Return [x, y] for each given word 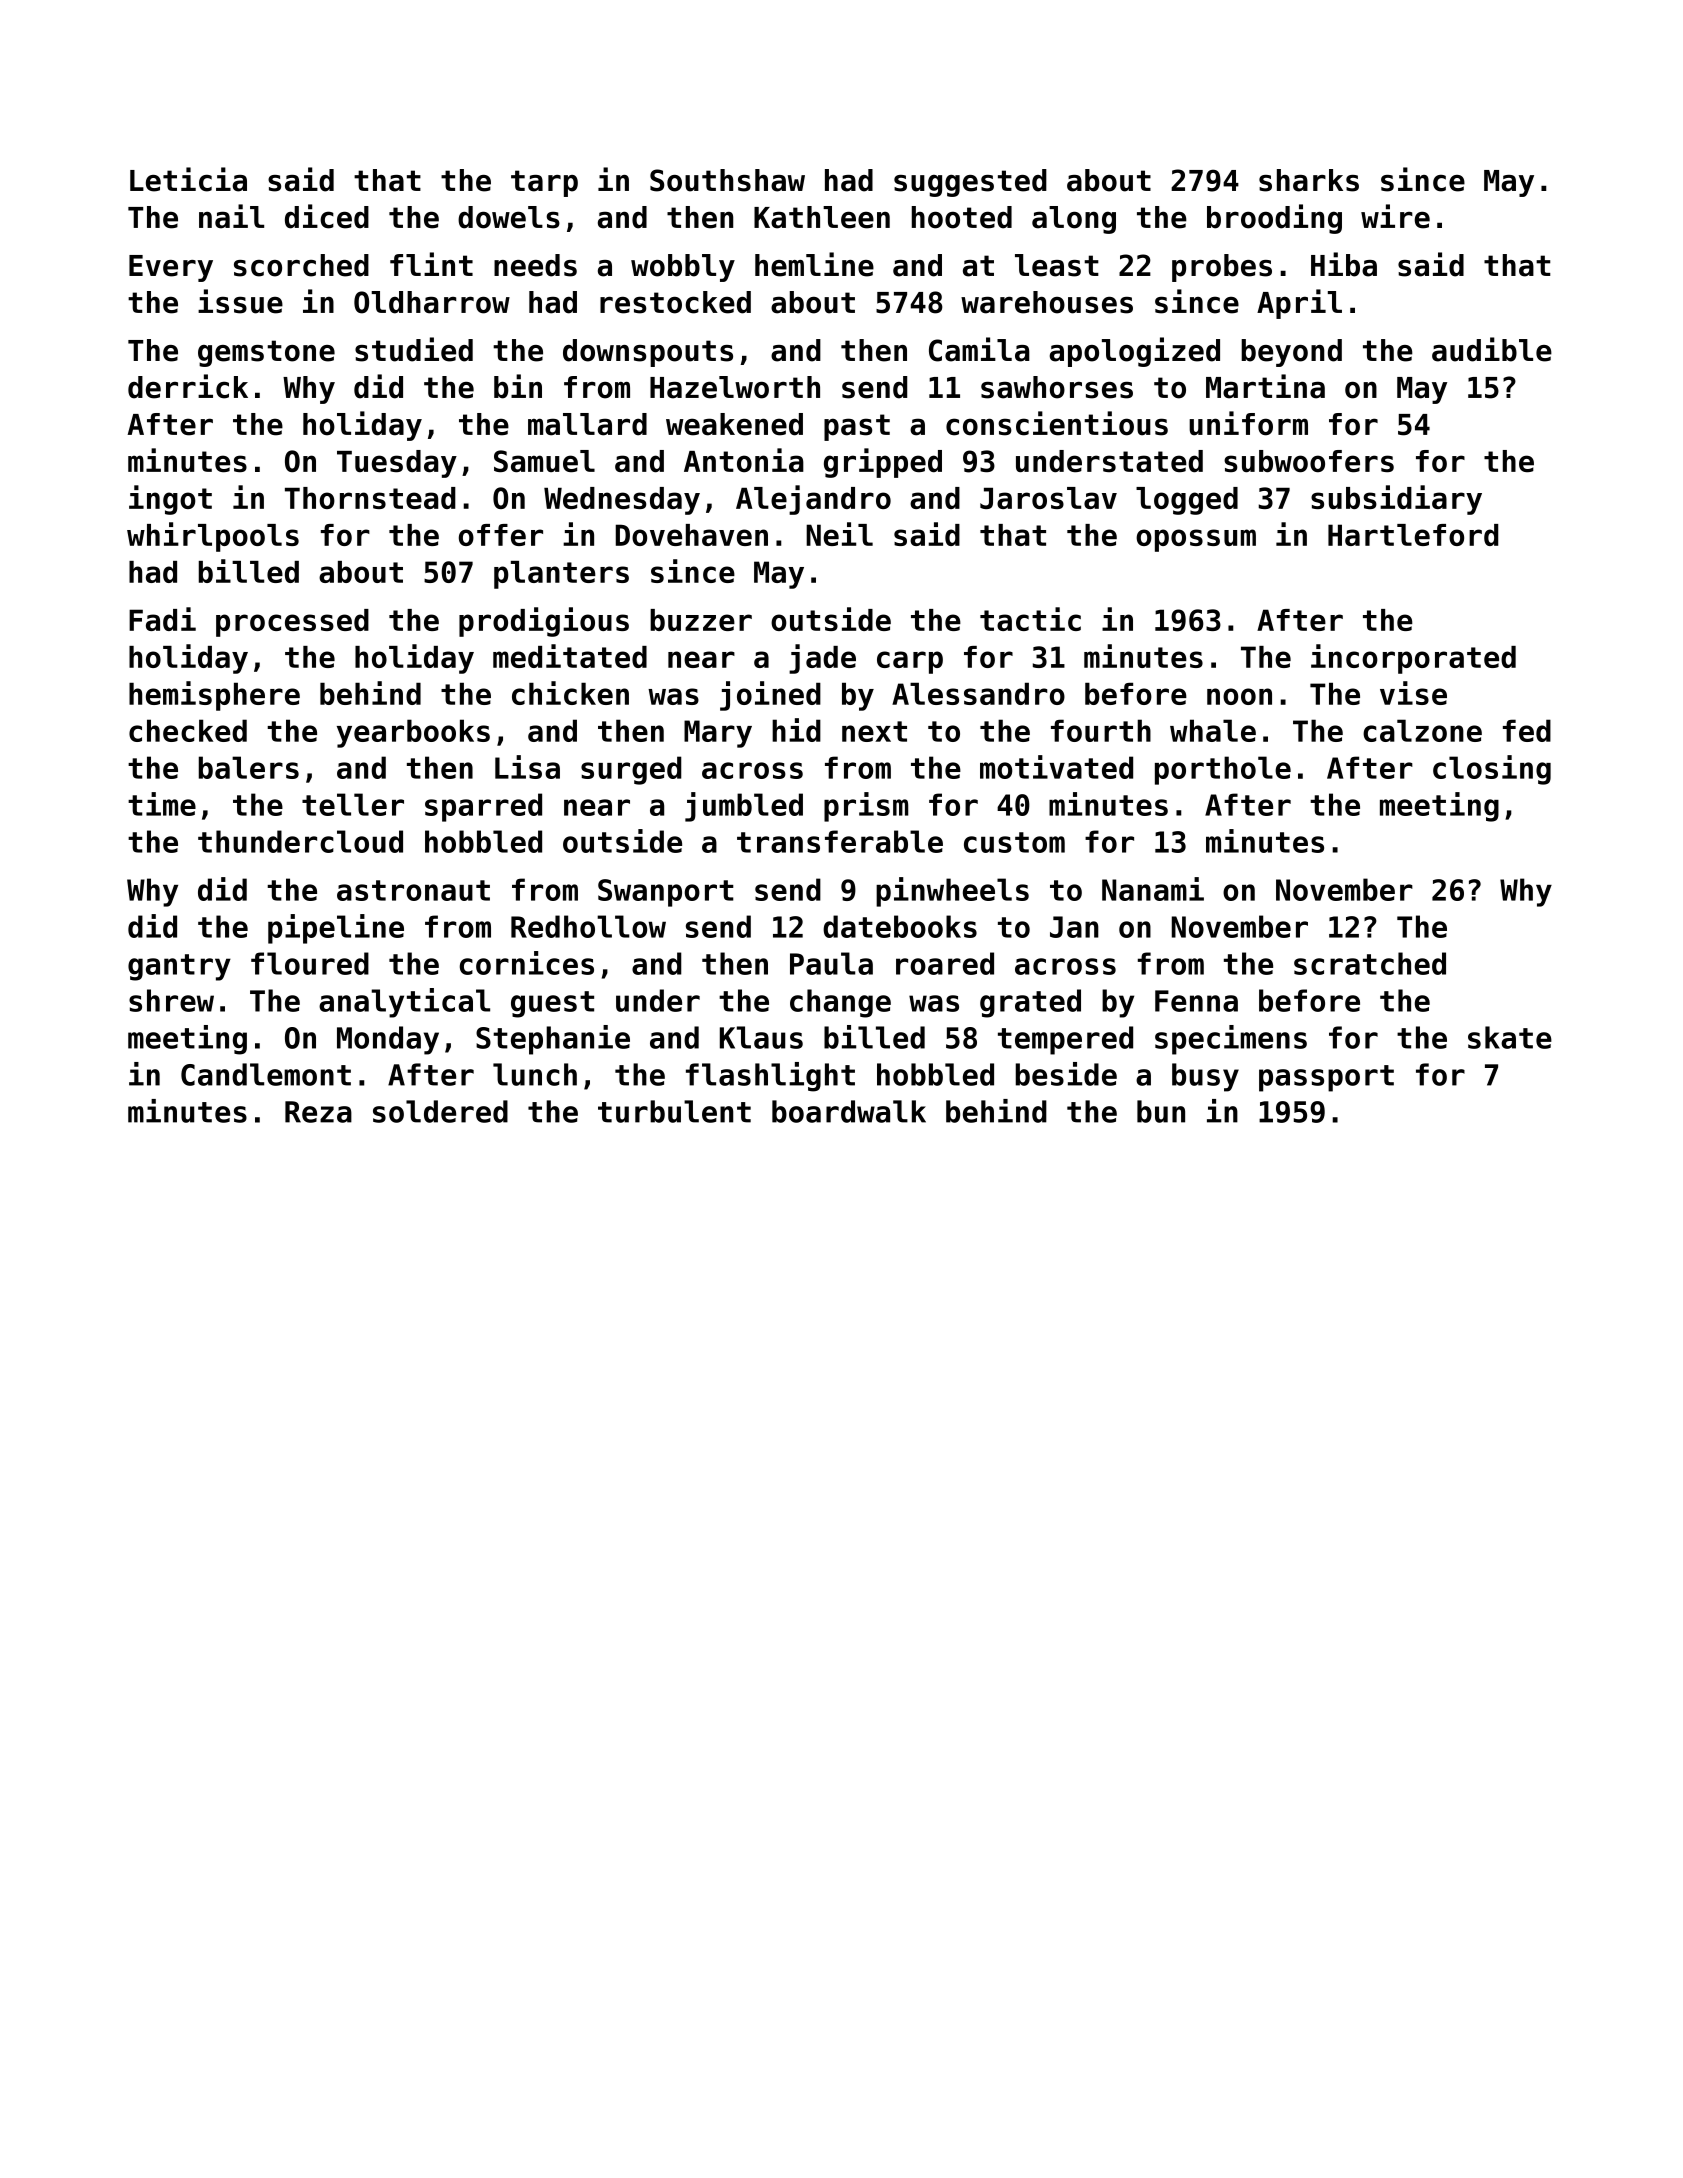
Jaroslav [1048, 498]
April [1299, 304]
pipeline [336, 929]
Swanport [666, 893]
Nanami [1153, 889]
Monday [388, 1040]
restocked [675, 302]
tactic [1030, 619]
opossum [1196, 540]
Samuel [544, 461]
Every [171, 268]
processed [292, 623]
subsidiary [1396, 500]
